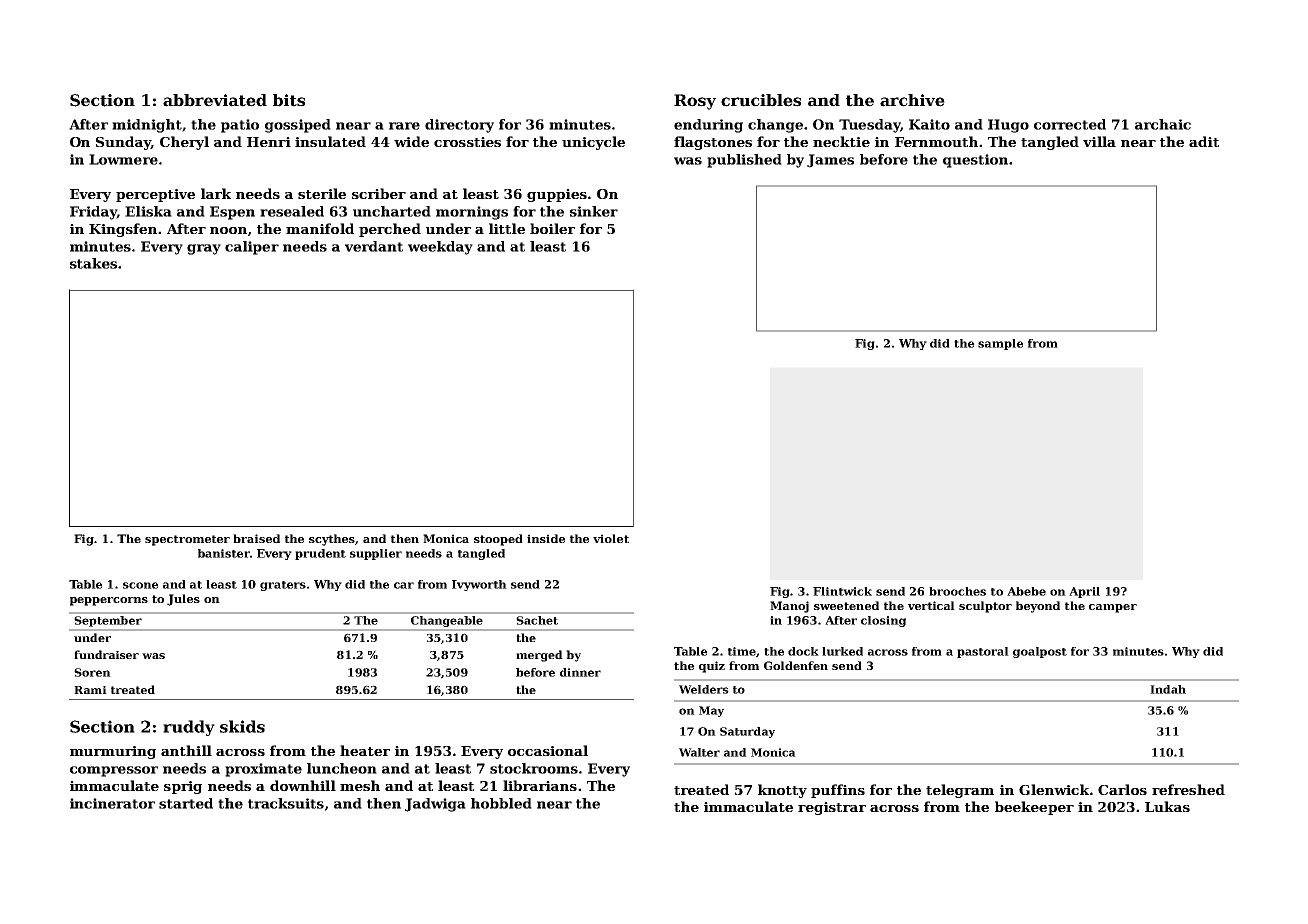 The image size is (1308, 924). Describe the element at coordinates (611, 538) in the page. I see `violet` at that location.
